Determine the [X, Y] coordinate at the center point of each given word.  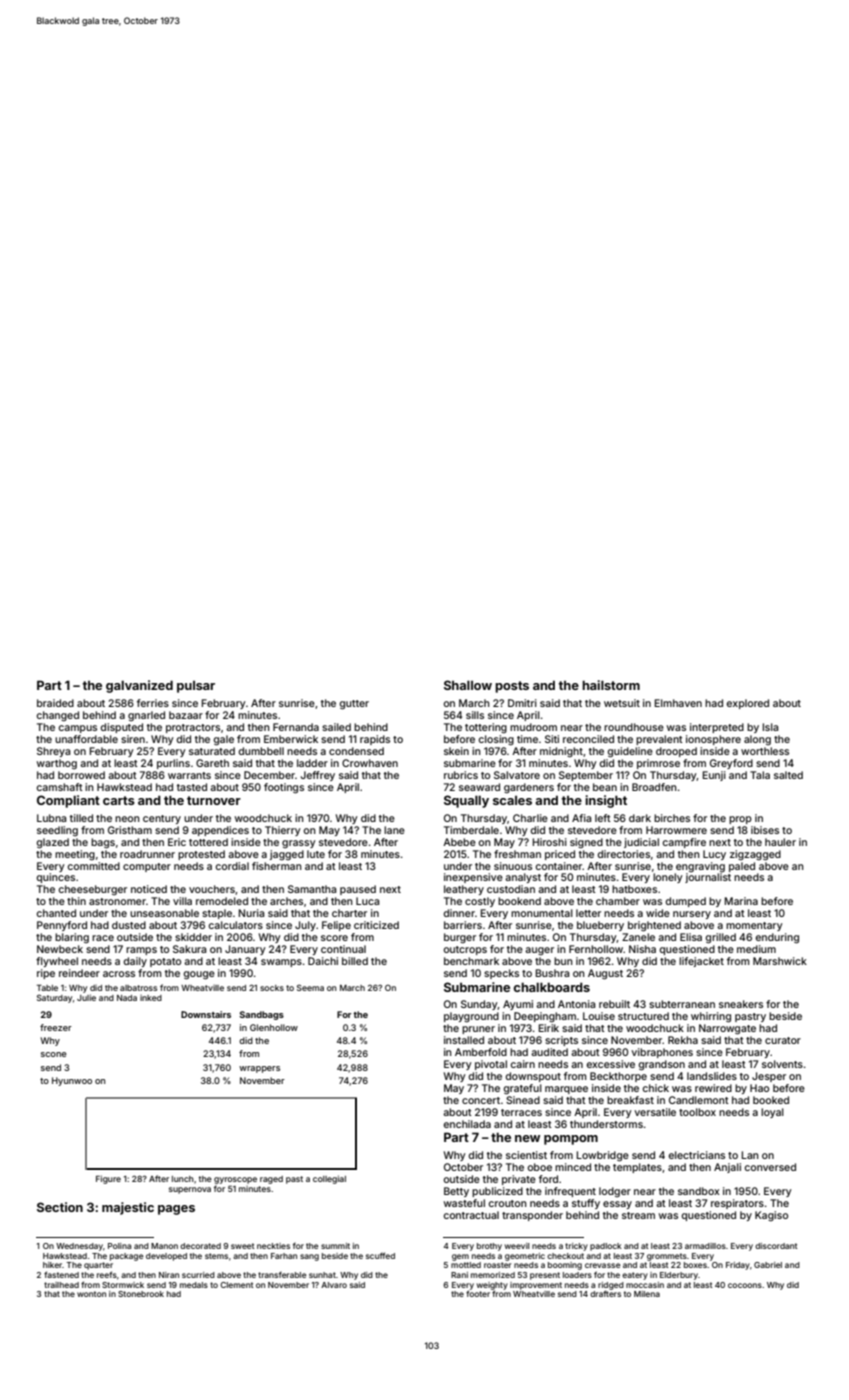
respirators [737, 1204]
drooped [676, 752]
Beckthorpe [618, 1077]
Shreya [53, 752]
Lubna [51, 818]
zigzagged [755, 855]
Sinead [523, 1100]
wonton [91, 1294]
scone [54, 1054]
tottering [486, 728]
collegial [329, 1179]
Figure [108, 1179]
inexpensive [473, 878]
